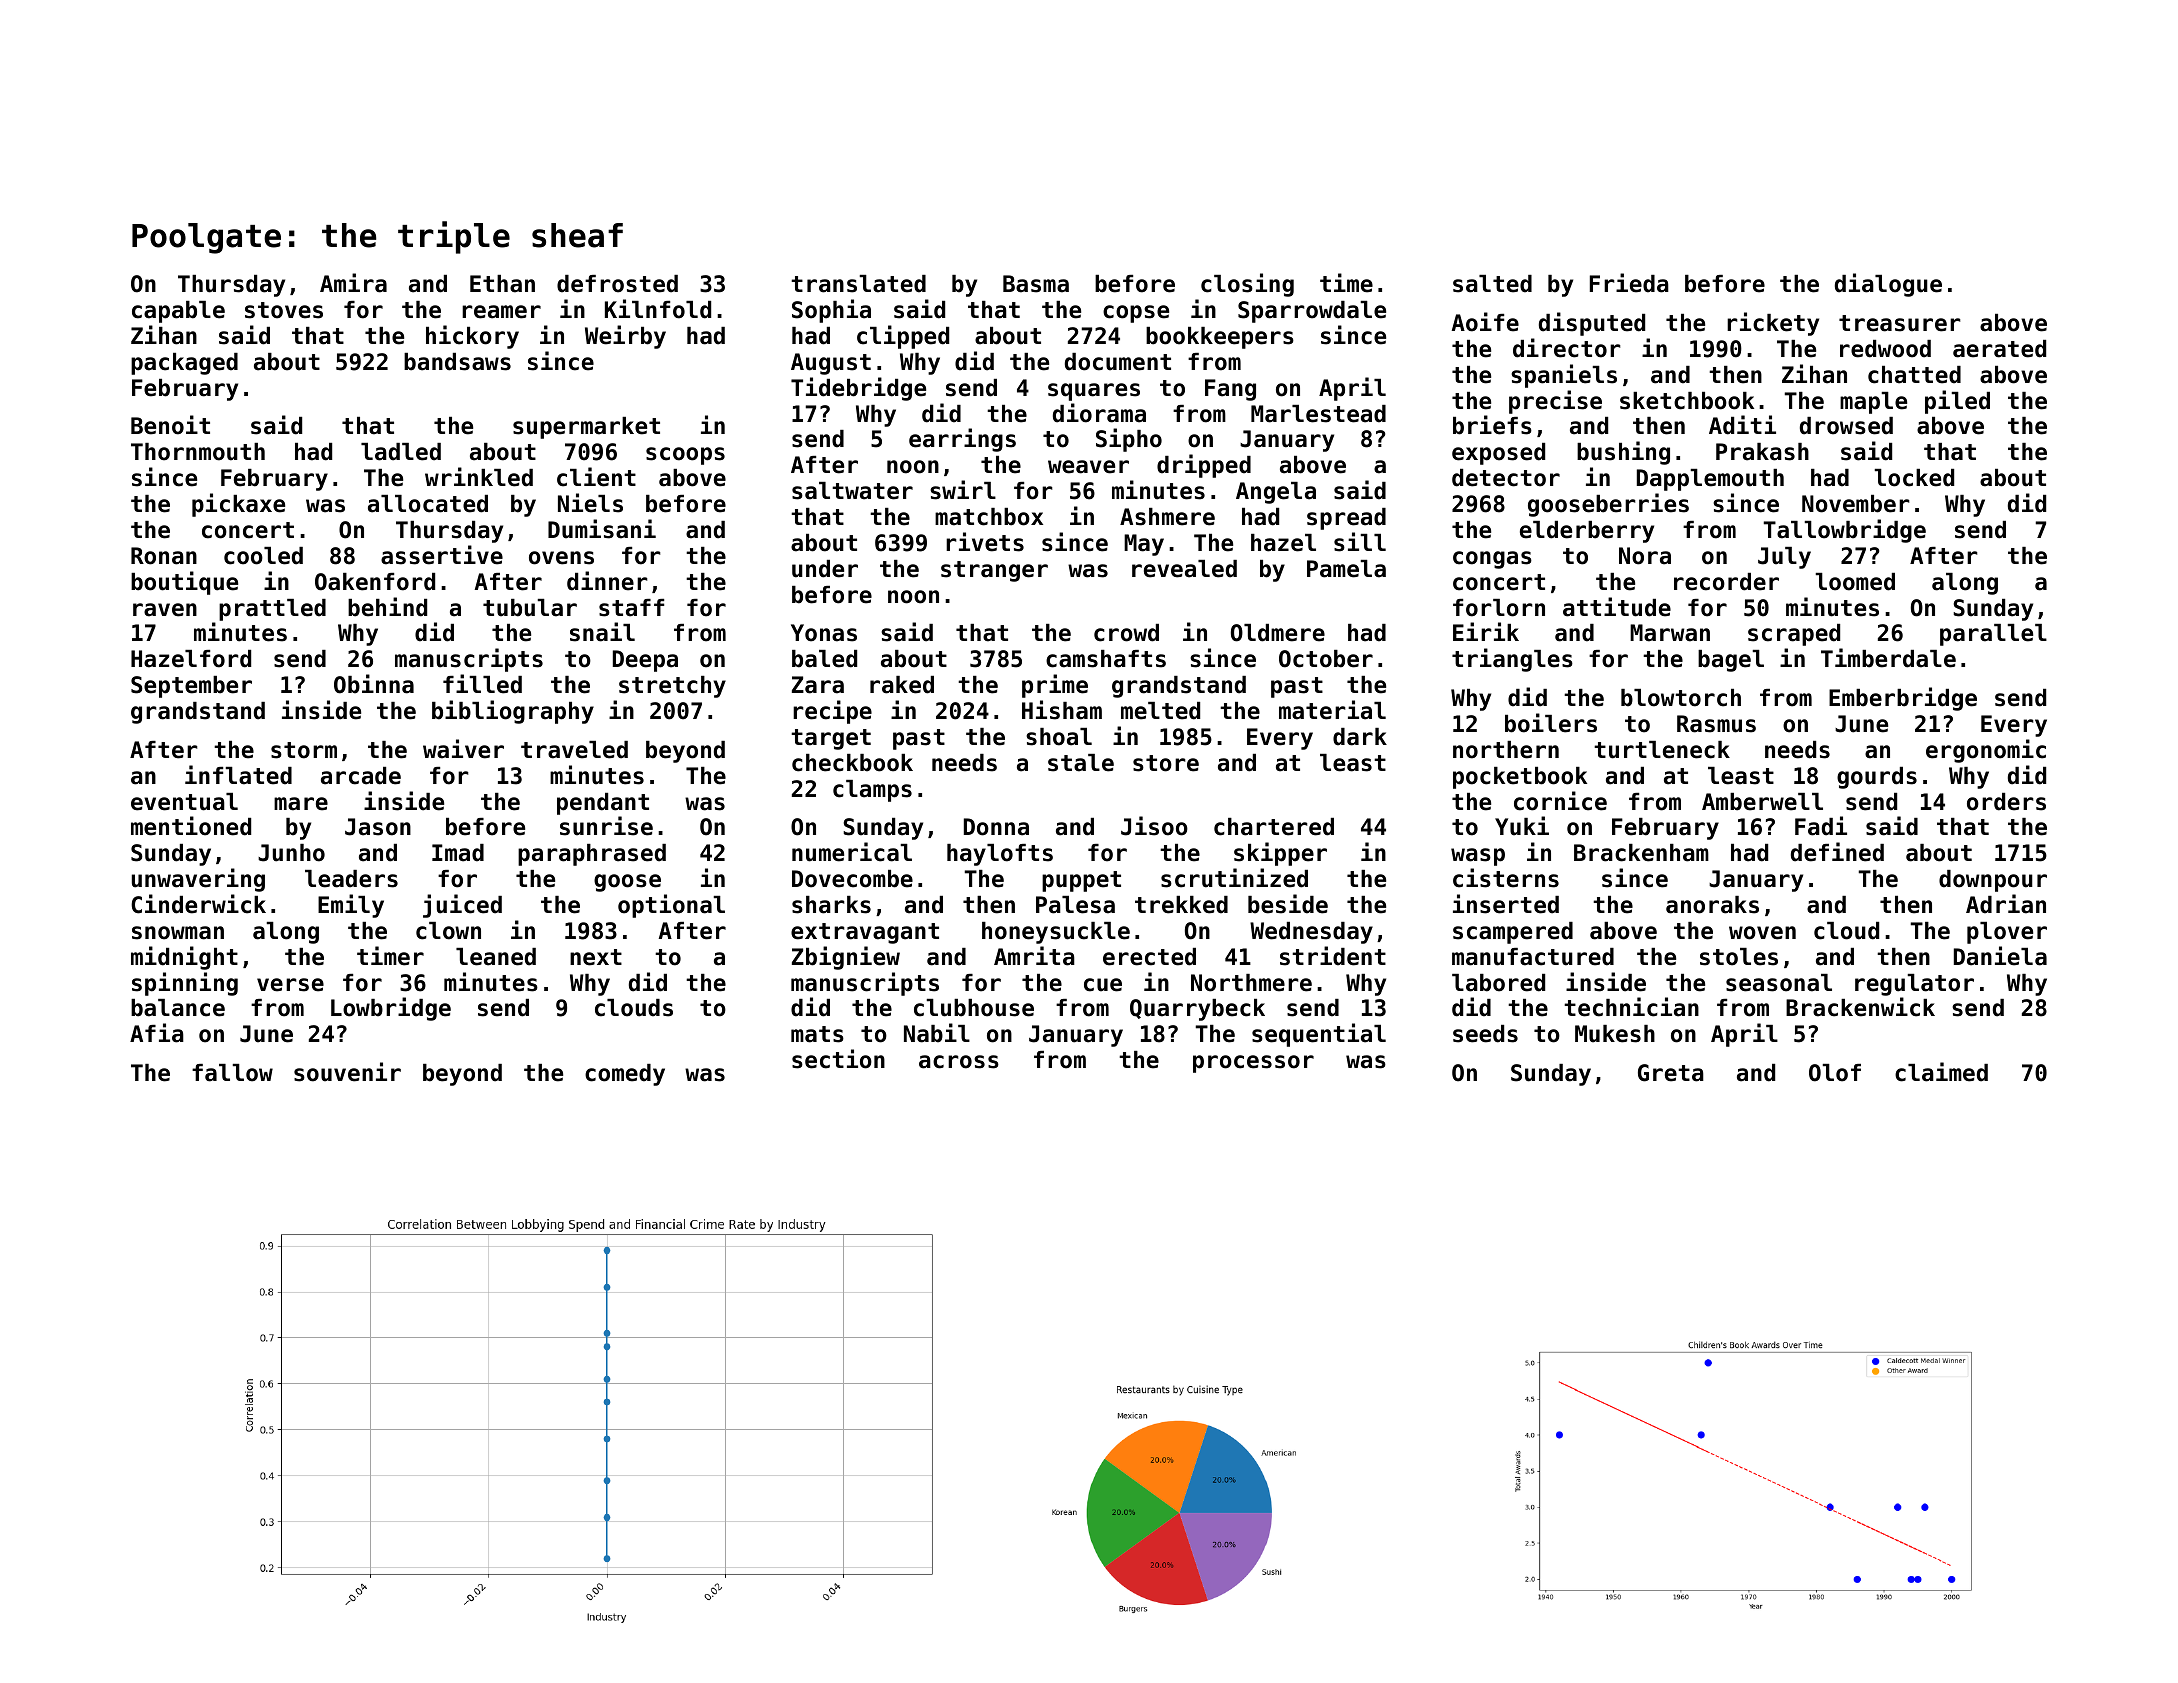  Describe the element at coordinates (1641, 853) in the screenshot. I see `Brackenham` at that location.
